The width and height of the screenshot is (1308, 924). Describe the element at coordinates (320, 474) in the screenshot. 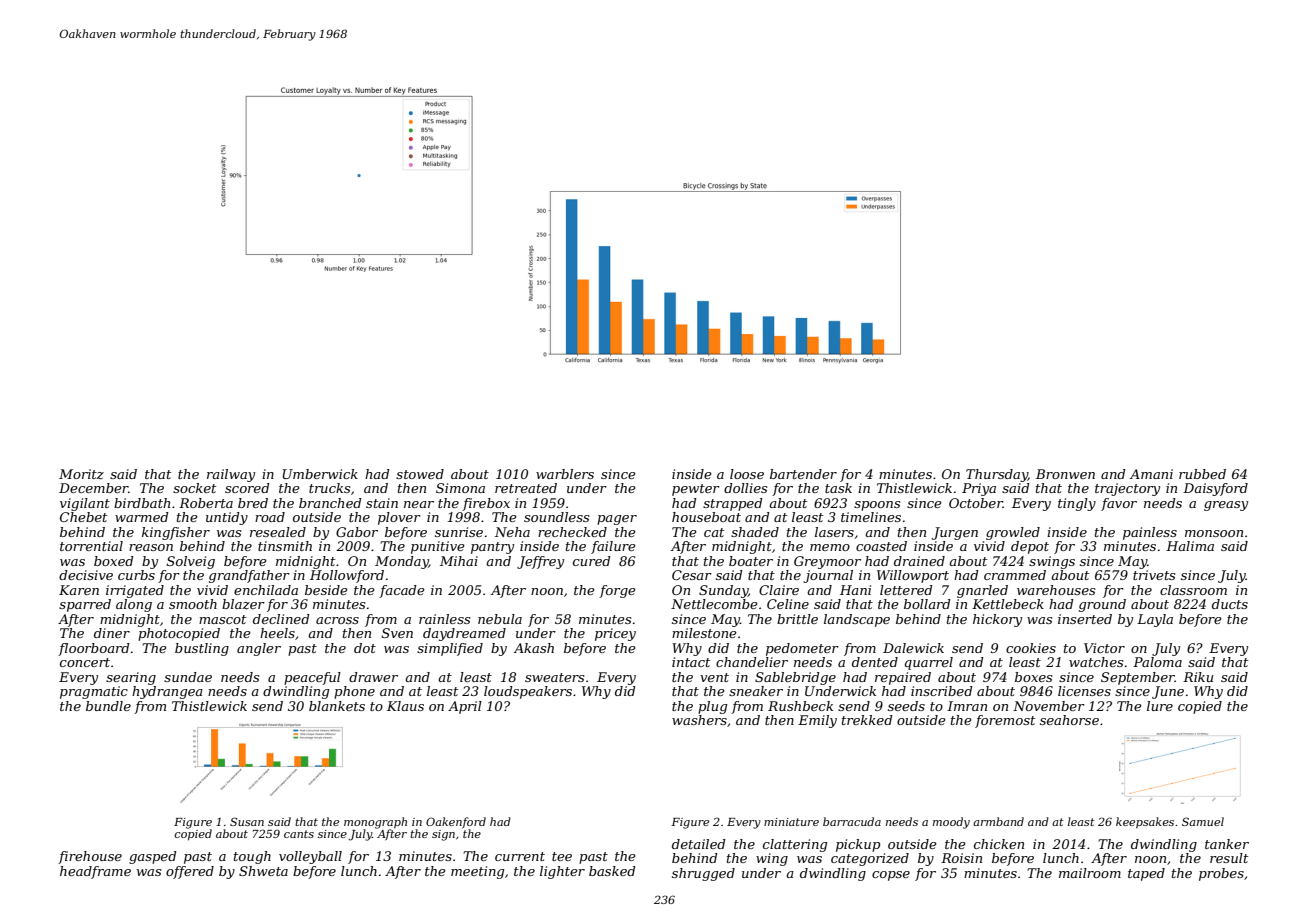

I see `Umberwick` at that location.
